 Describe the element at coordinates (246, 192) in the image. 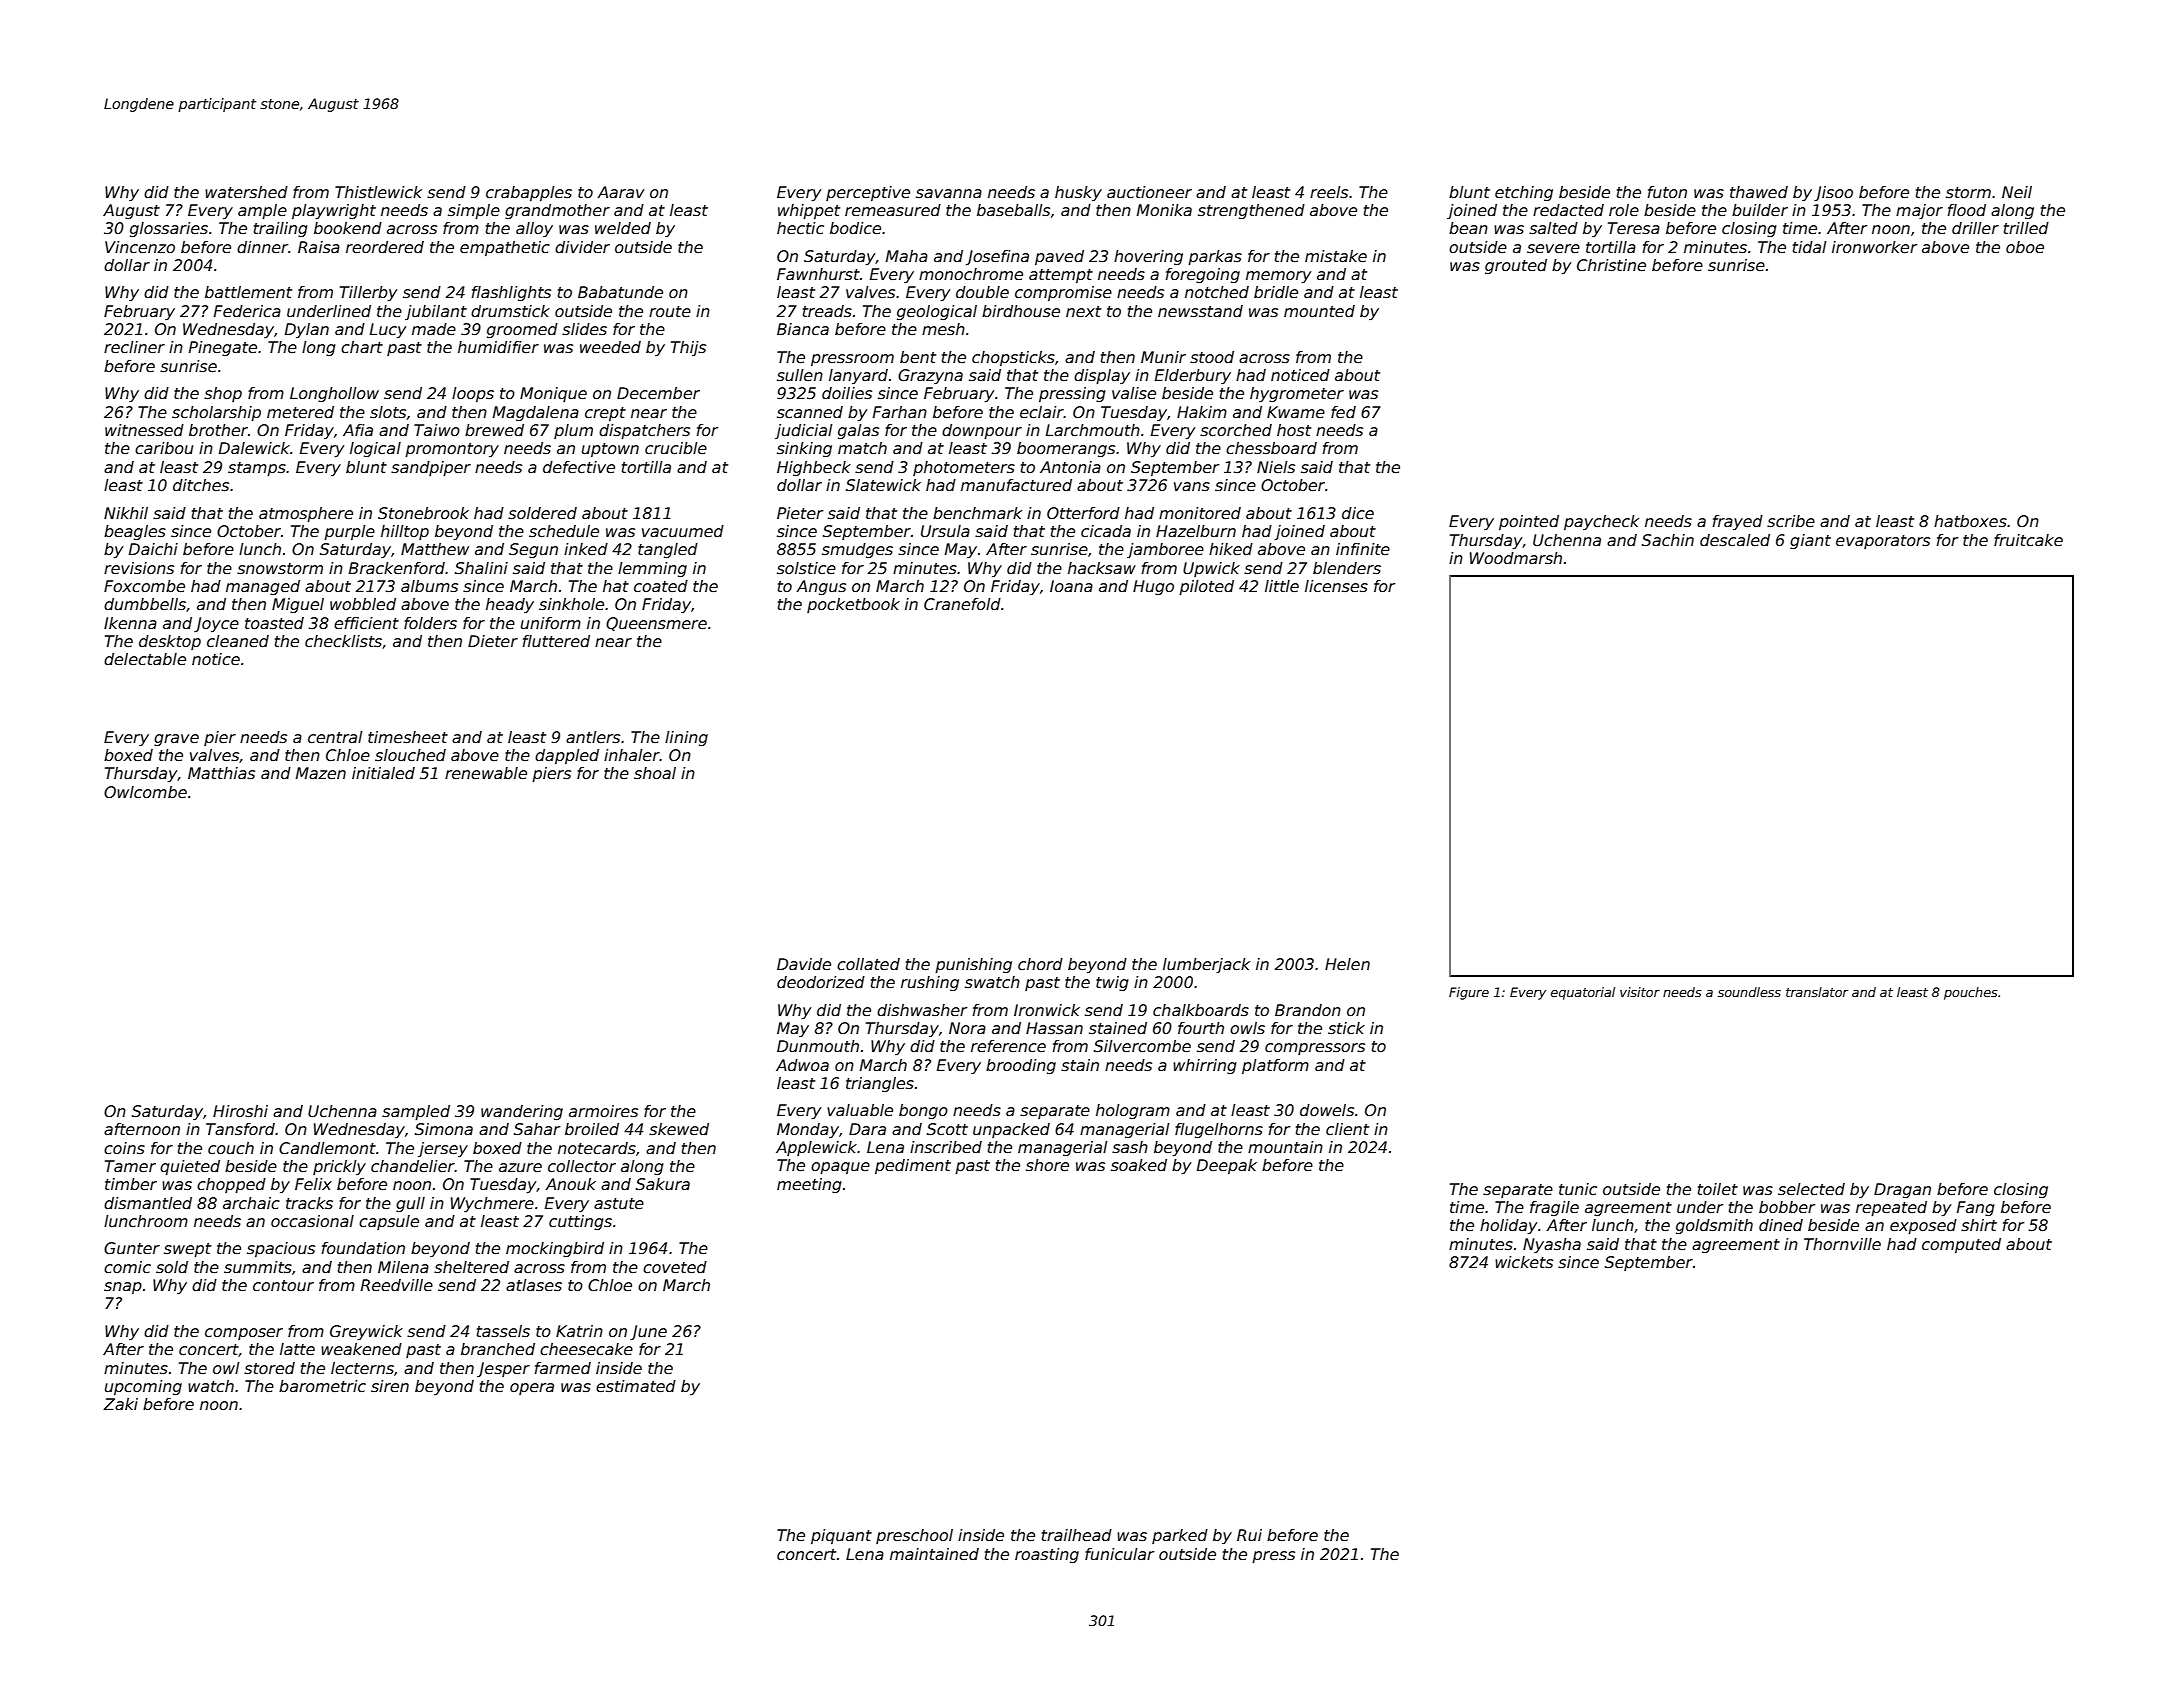

I see `watershed` at that location.
